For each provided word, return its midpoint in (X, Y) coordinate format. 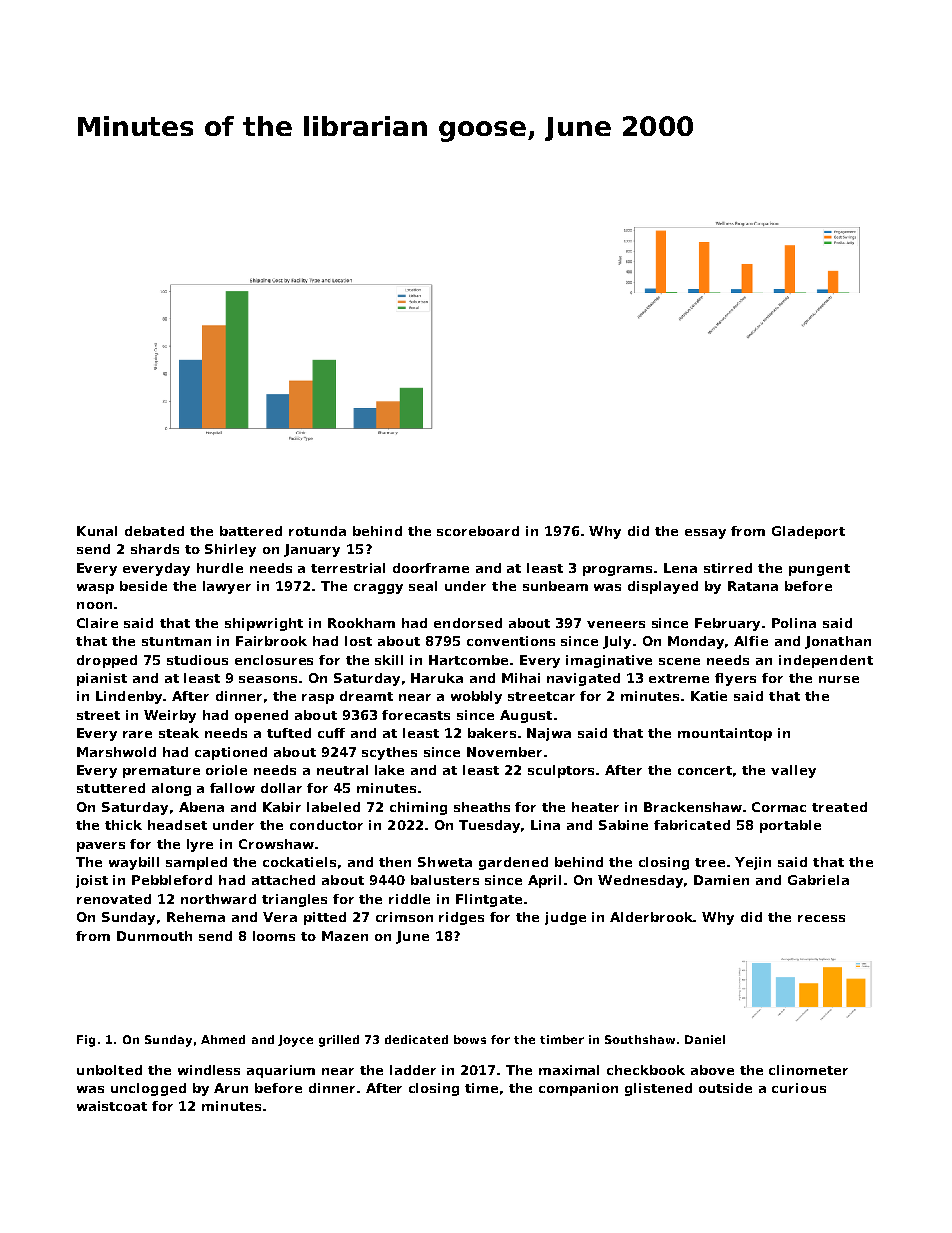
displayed (663, 587)
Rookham (361, 623)
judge (565, 918)
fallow (232, 788)
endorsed (468, 623)
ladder (413, 1070)
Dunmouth (154, 936)
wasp (95, 589)
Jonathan (838, 642)
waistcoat (112, 1106)
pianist (102, 679)
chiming (418, 808)
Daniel (705, 1039)
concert (705, 770)
